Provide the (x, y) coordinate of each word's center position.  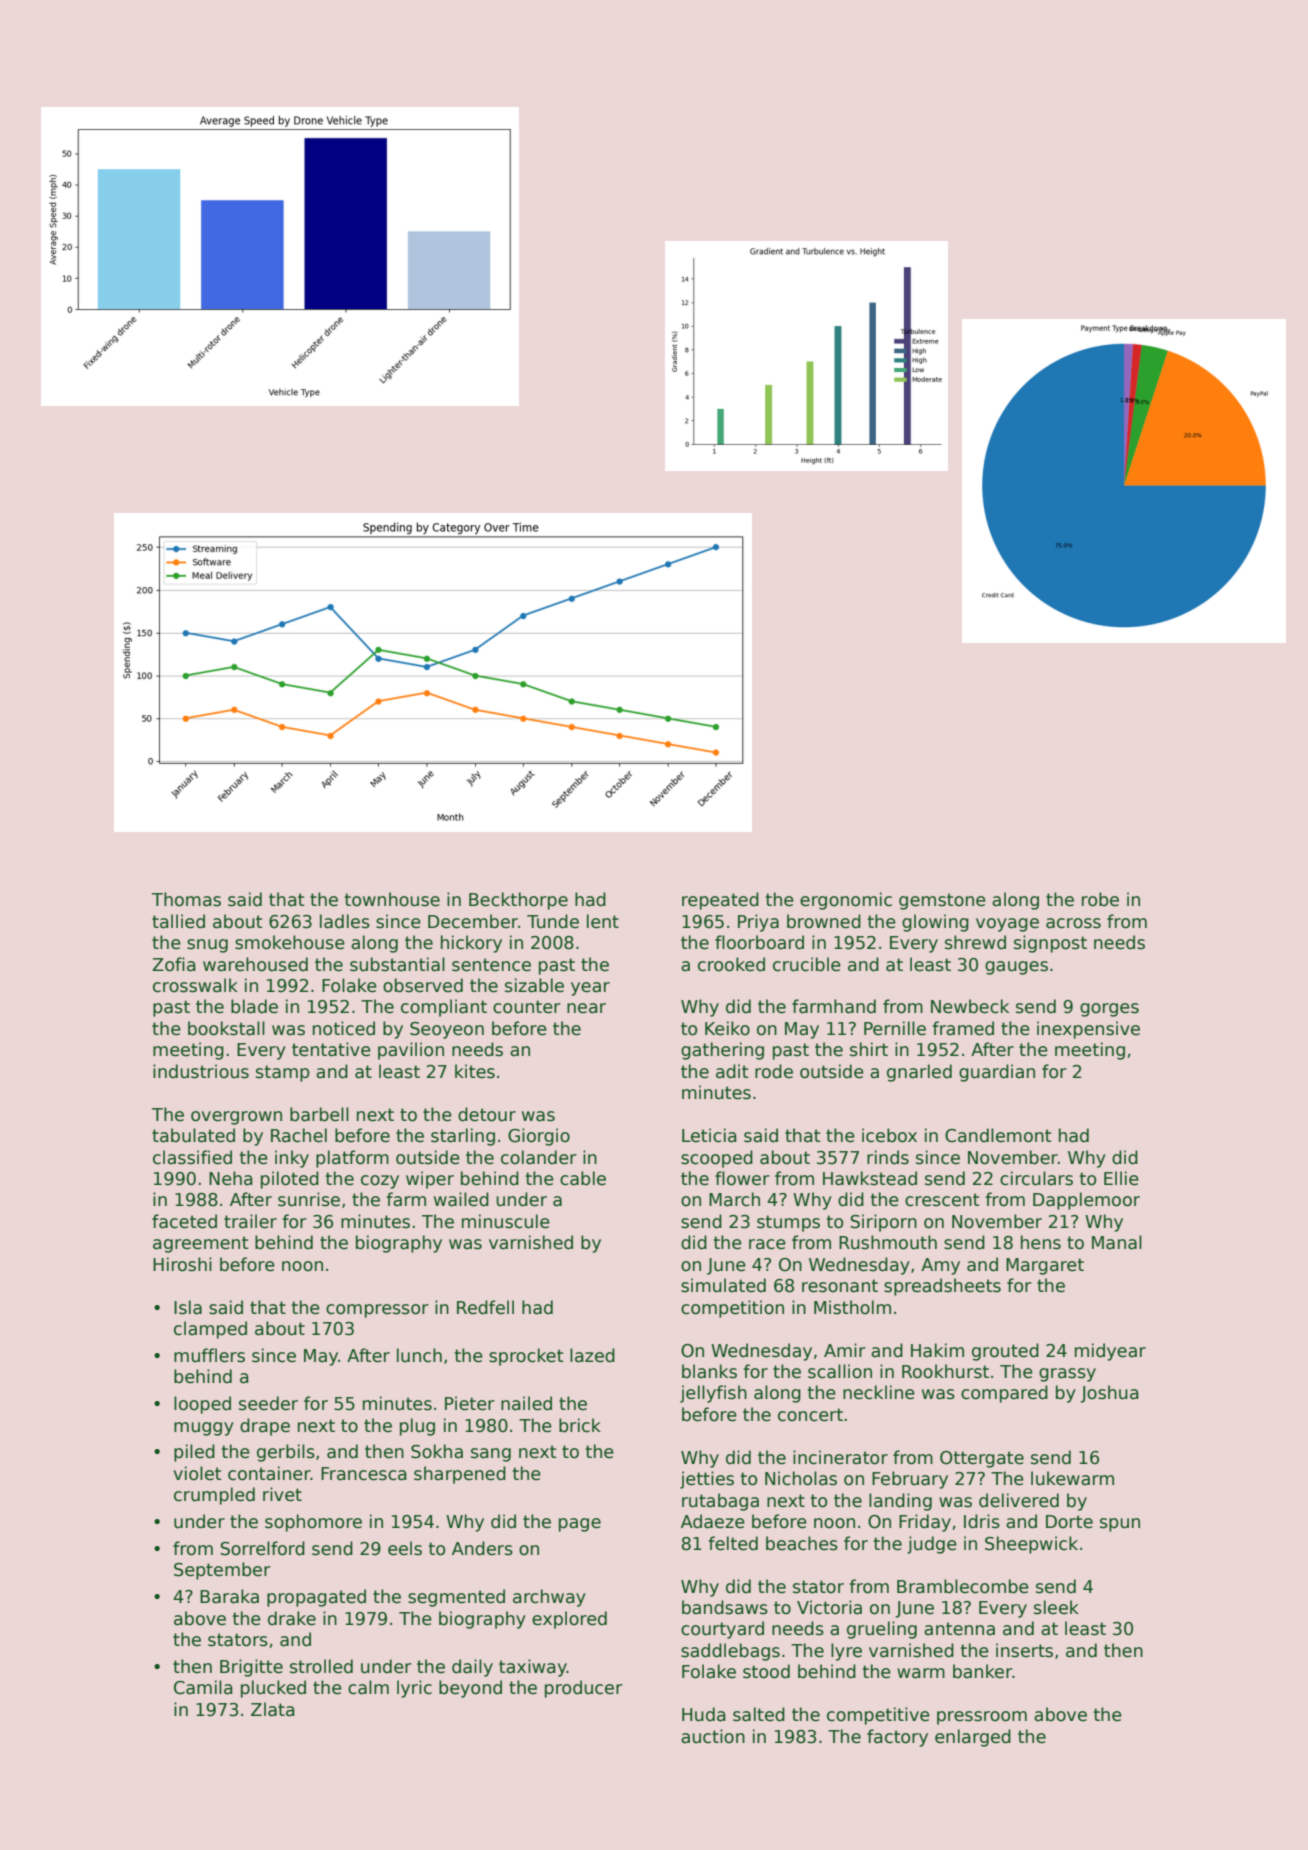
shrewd (975, 942)
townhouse (392, 899)
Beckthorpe (518, 901)
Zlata (273, 1709)
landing (900, 1502)
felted (733, 1543)
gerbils (286, 1453)
